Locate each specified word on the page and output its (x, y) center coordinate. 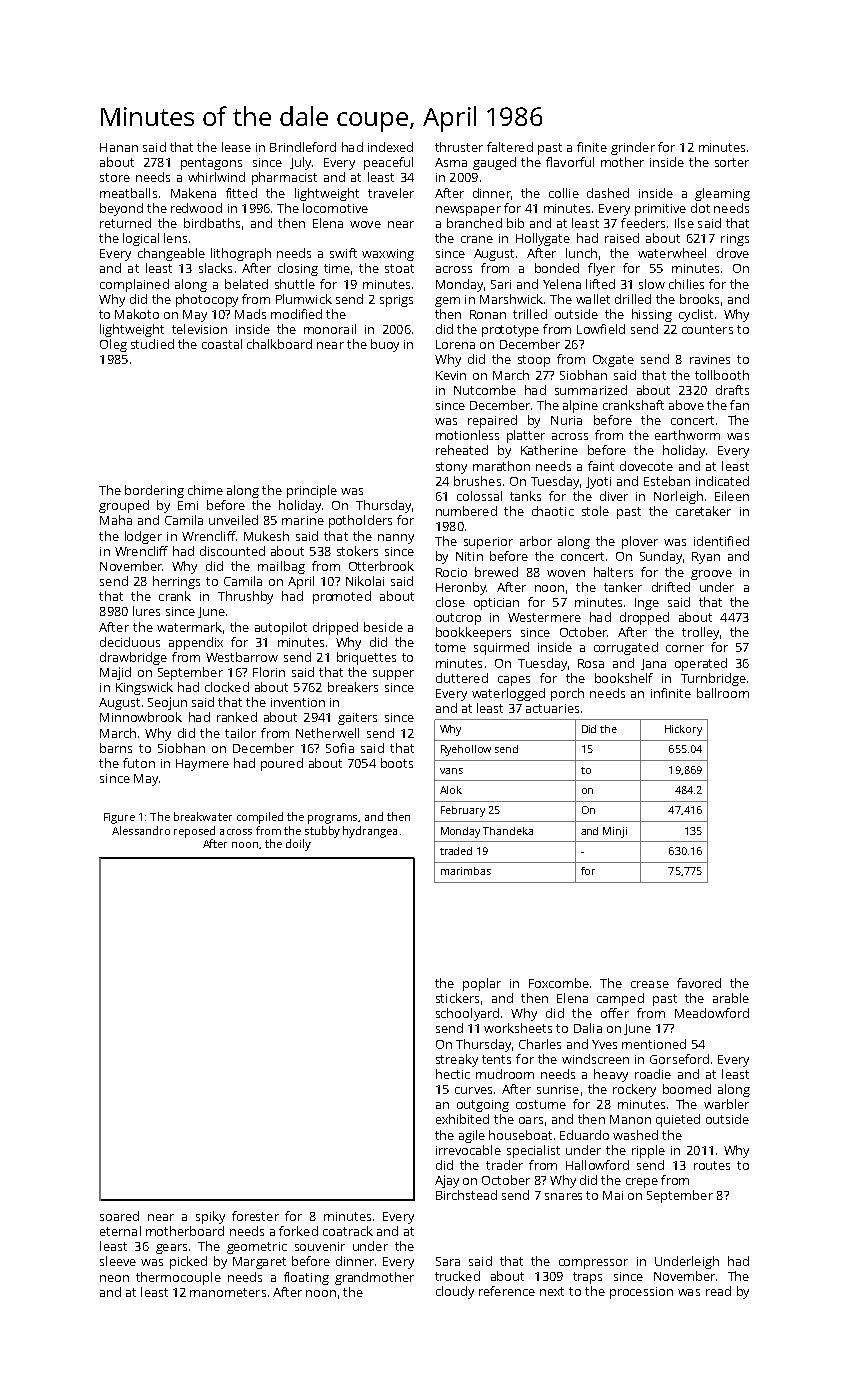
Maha (116, 520)
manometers (228, 1292)
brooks (699, 299)
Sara (448, 1261)
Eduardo (584, 1135)
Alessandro (141, 830)
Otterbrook (381, 566)
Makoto (137, 314)
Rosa (591, 663)
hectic (453, 1074)
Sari (501, 284)
